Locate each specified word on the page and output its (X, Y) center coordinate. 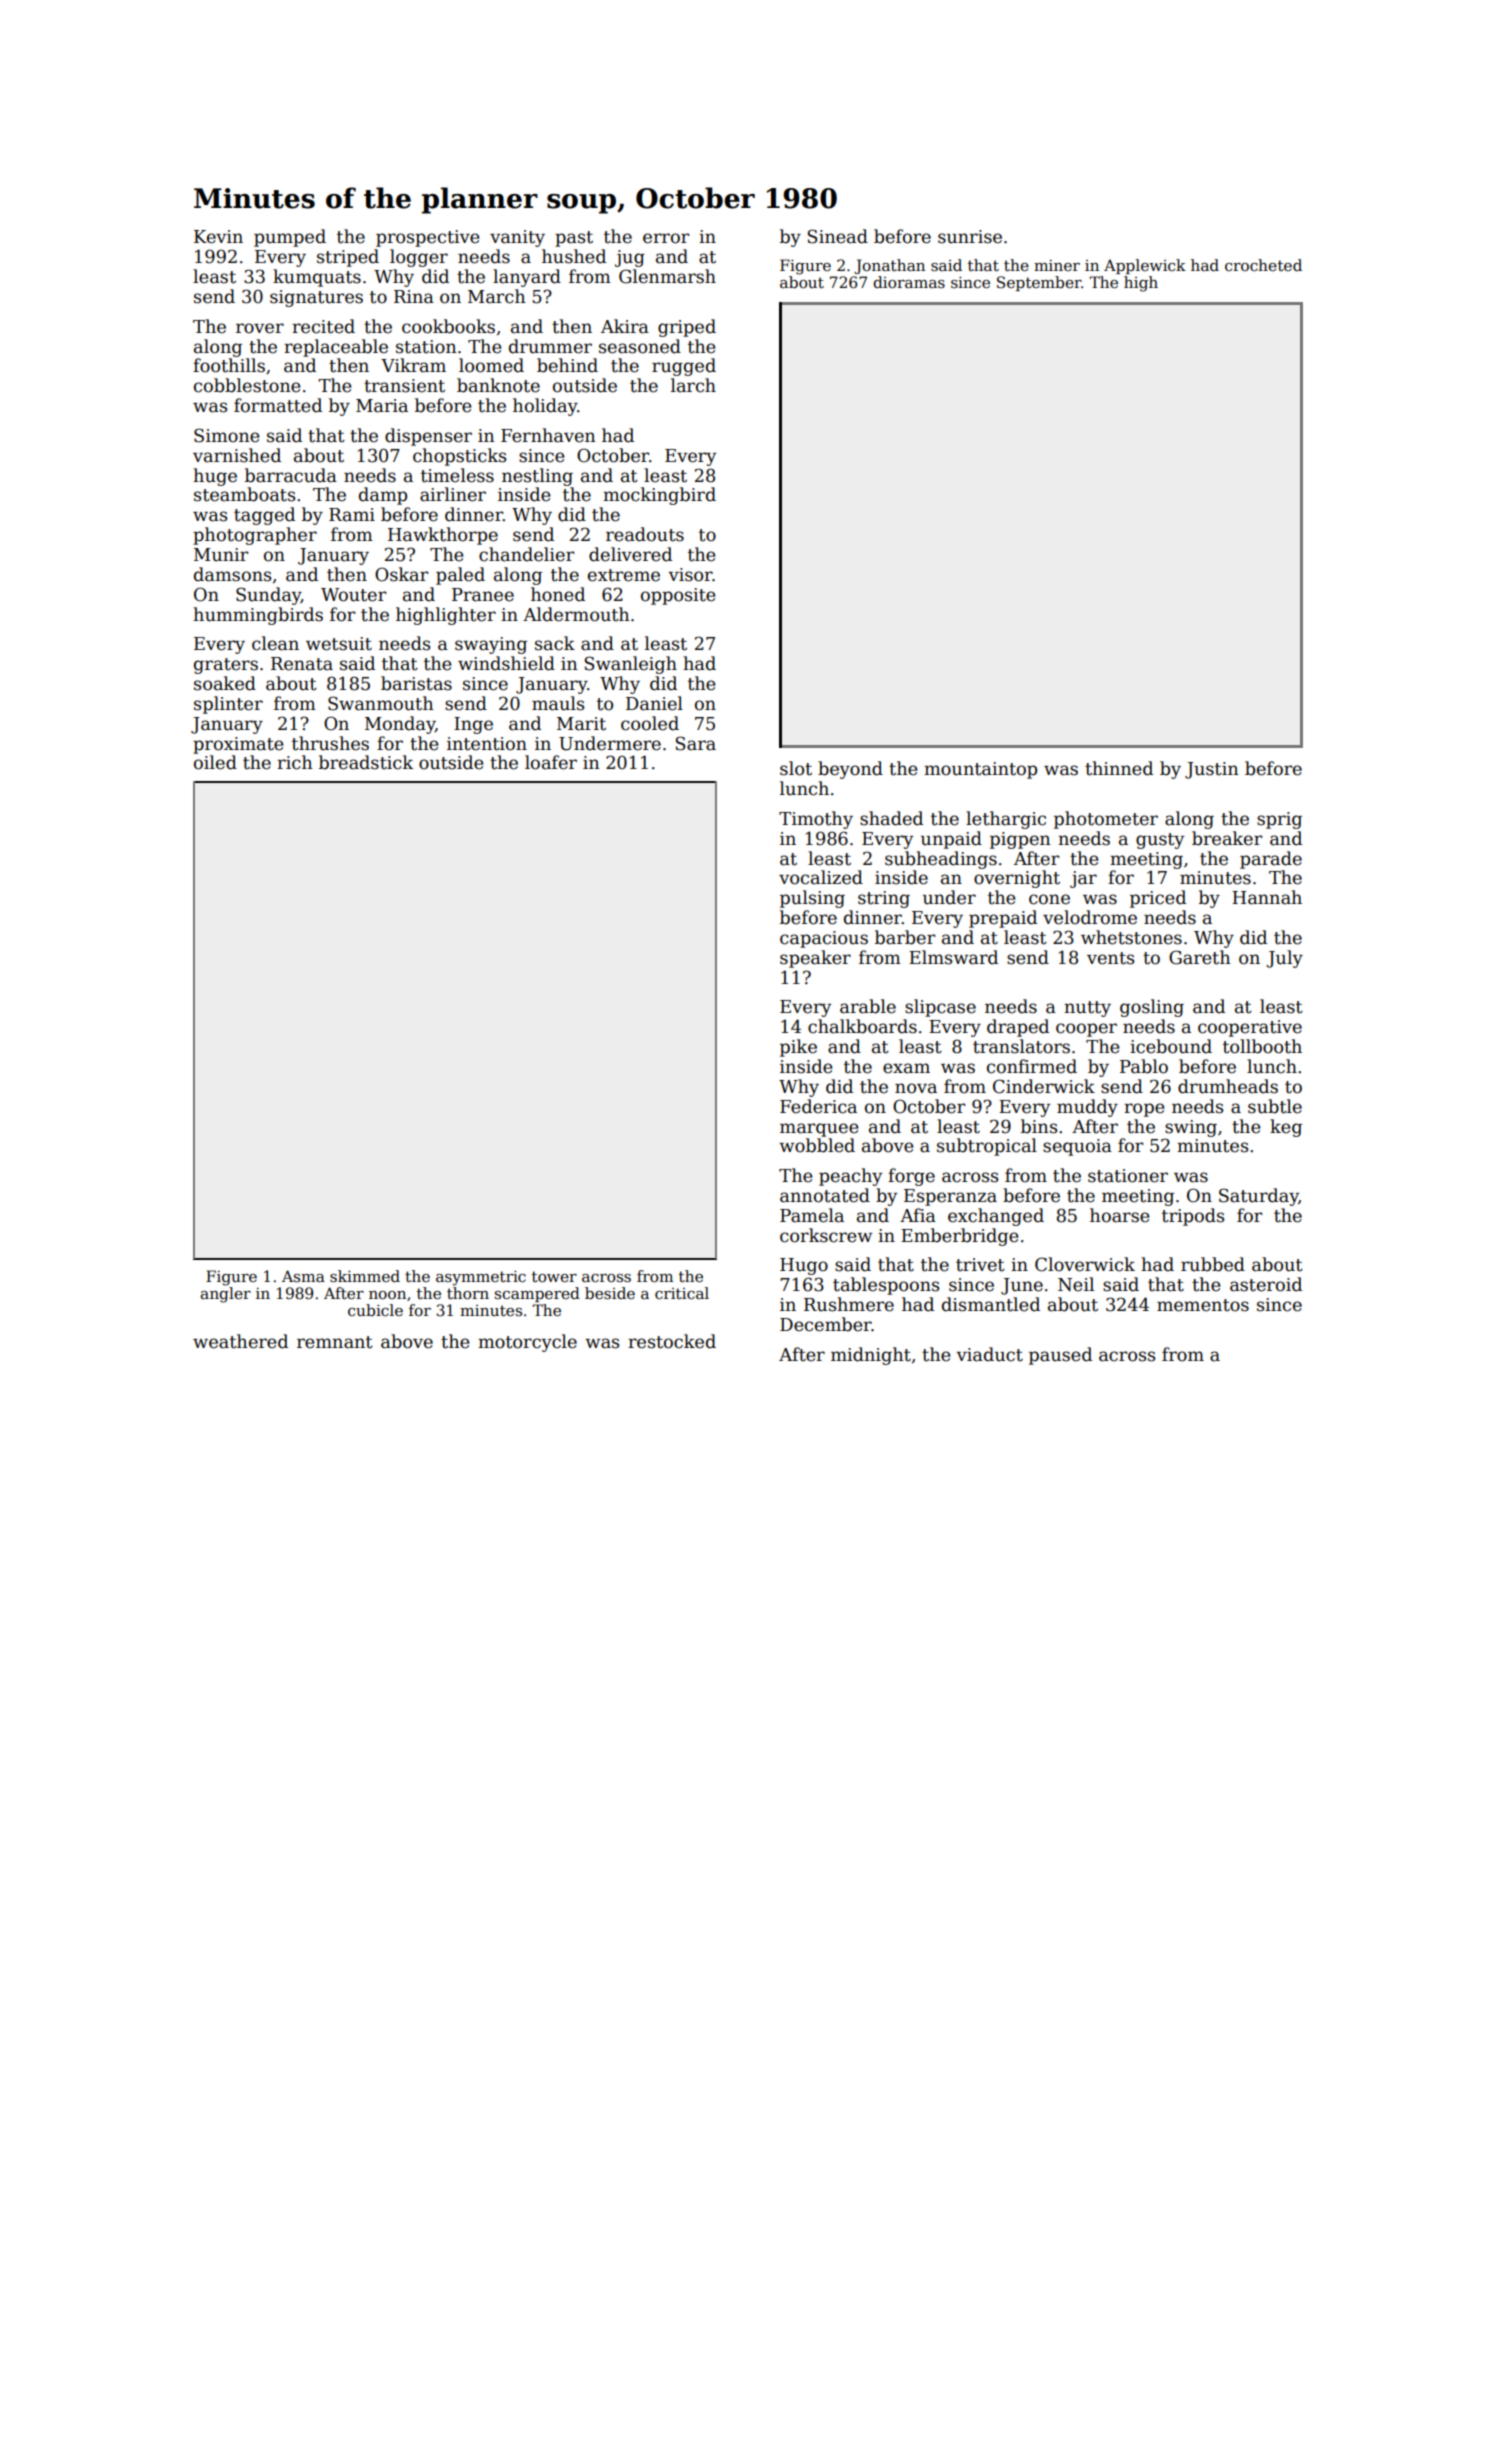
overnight (1017, 879)
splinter (228, 705)
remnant (335, 1342)
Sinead (838, 236)
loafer (551, 762)
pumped (290, 238)
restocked (672, 1341)
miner (1057, 265)
